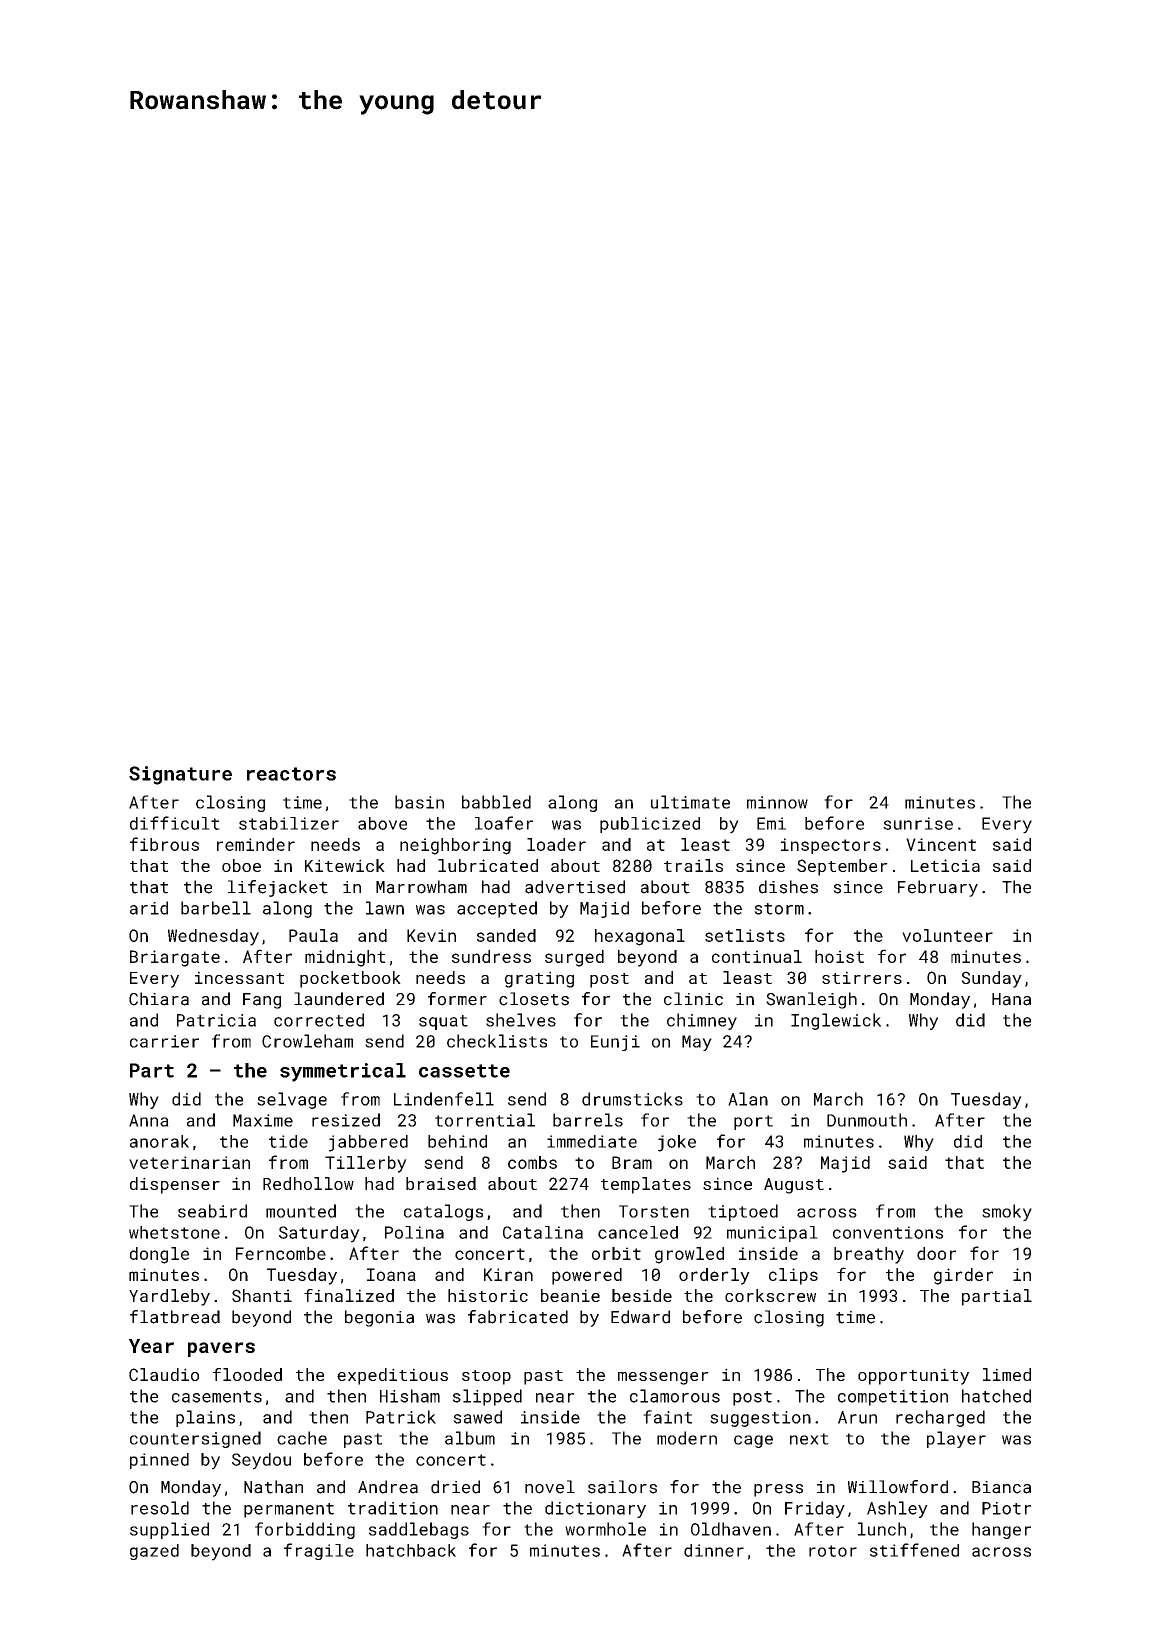  What do you see at coordinates (996, 1396) in the screenshot?
I see `hatched` at bounding box center [996, 1396].
